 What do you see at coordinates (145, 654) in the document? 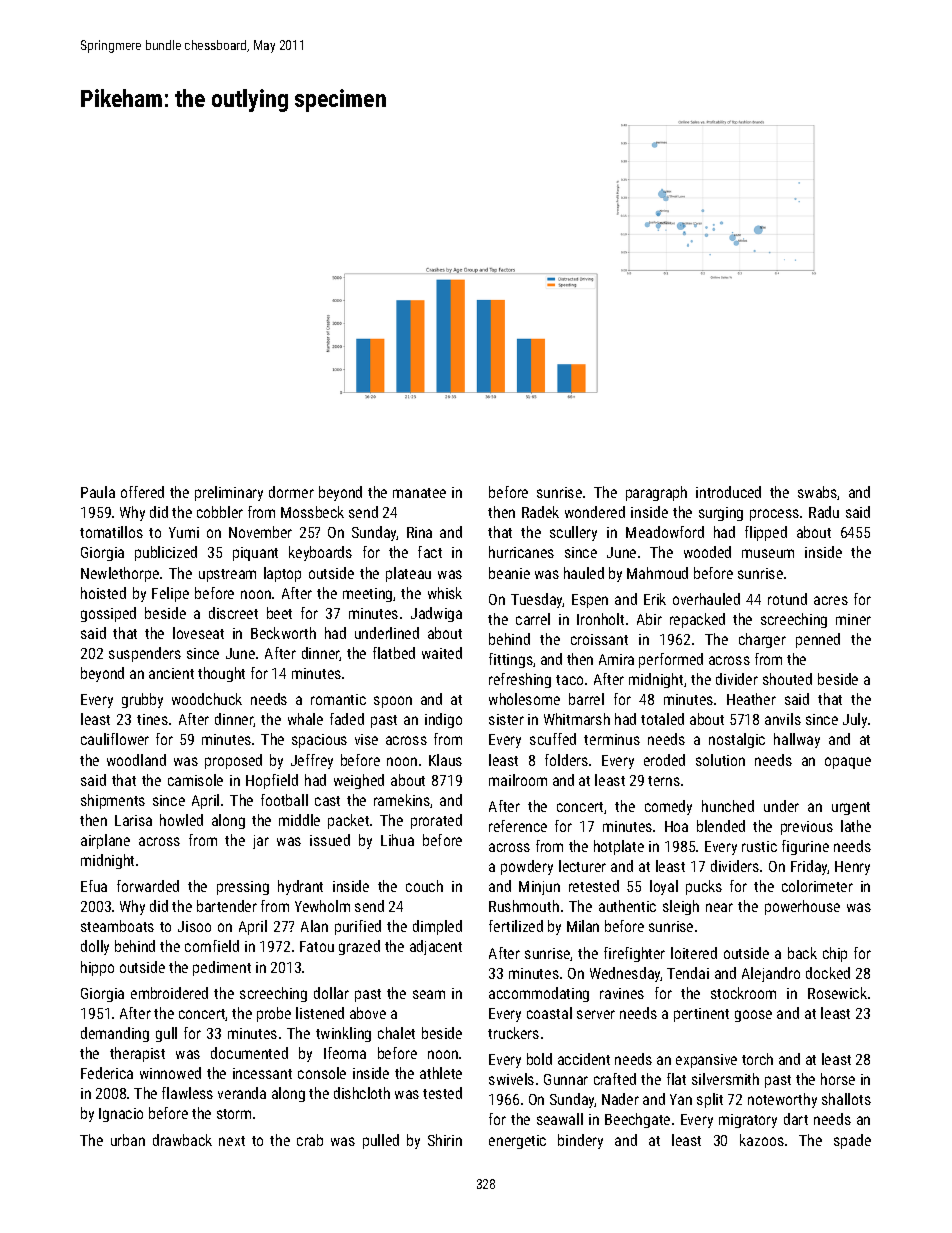
I see `suspenders` at bounding box center [145, 654].
